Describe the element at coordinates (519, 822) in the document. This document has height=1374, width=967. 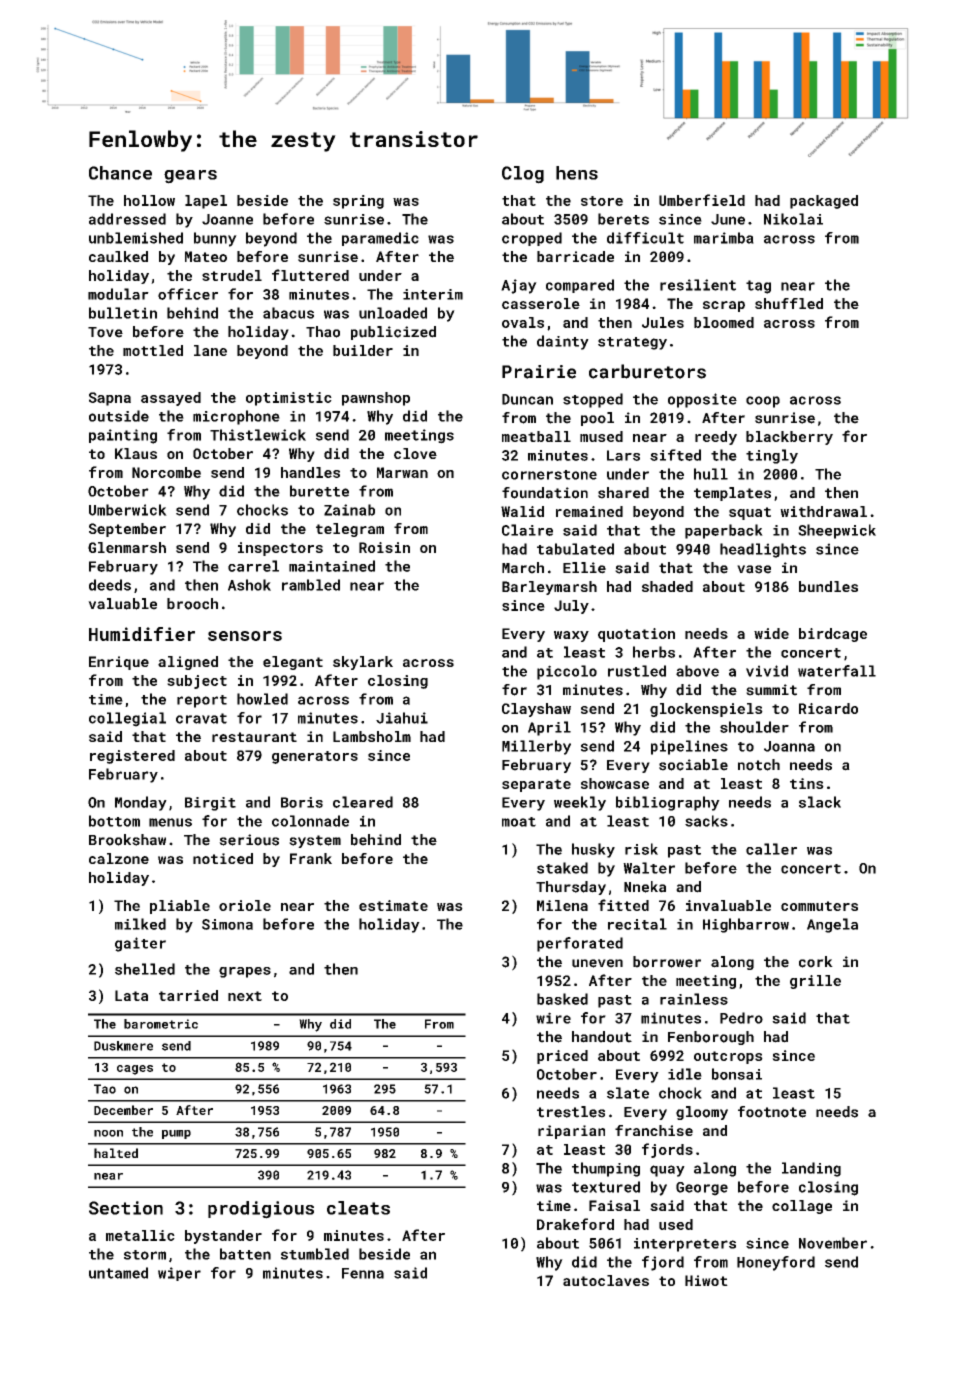
I see `moat` at that location.
